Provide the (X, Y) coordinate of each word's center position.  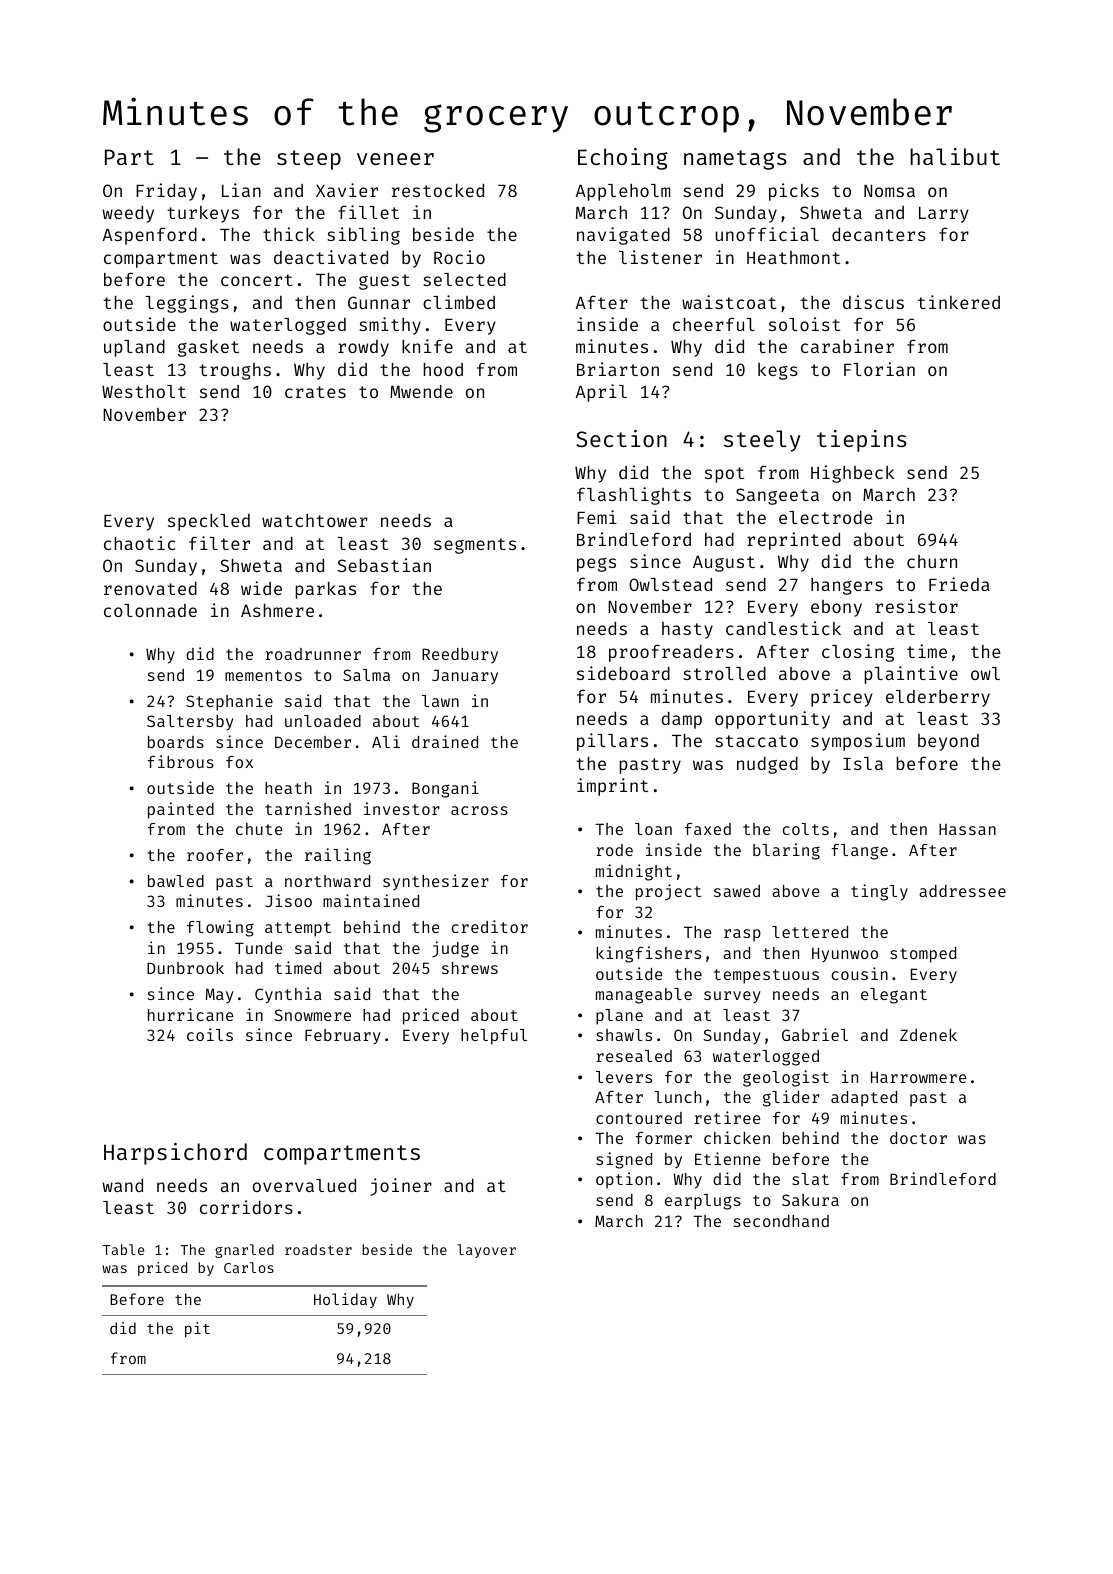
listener (660, 257)
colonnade (150, 610)
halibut (955, 156)
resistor (916, 606)
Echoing (623, 159)
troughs (235, 371)
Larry (944, 215)
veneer (395, 159)
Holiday (345, 1300)
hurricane (191, 1014)
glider (791, 1098)
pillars (612, 742)
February (343, 1037)
